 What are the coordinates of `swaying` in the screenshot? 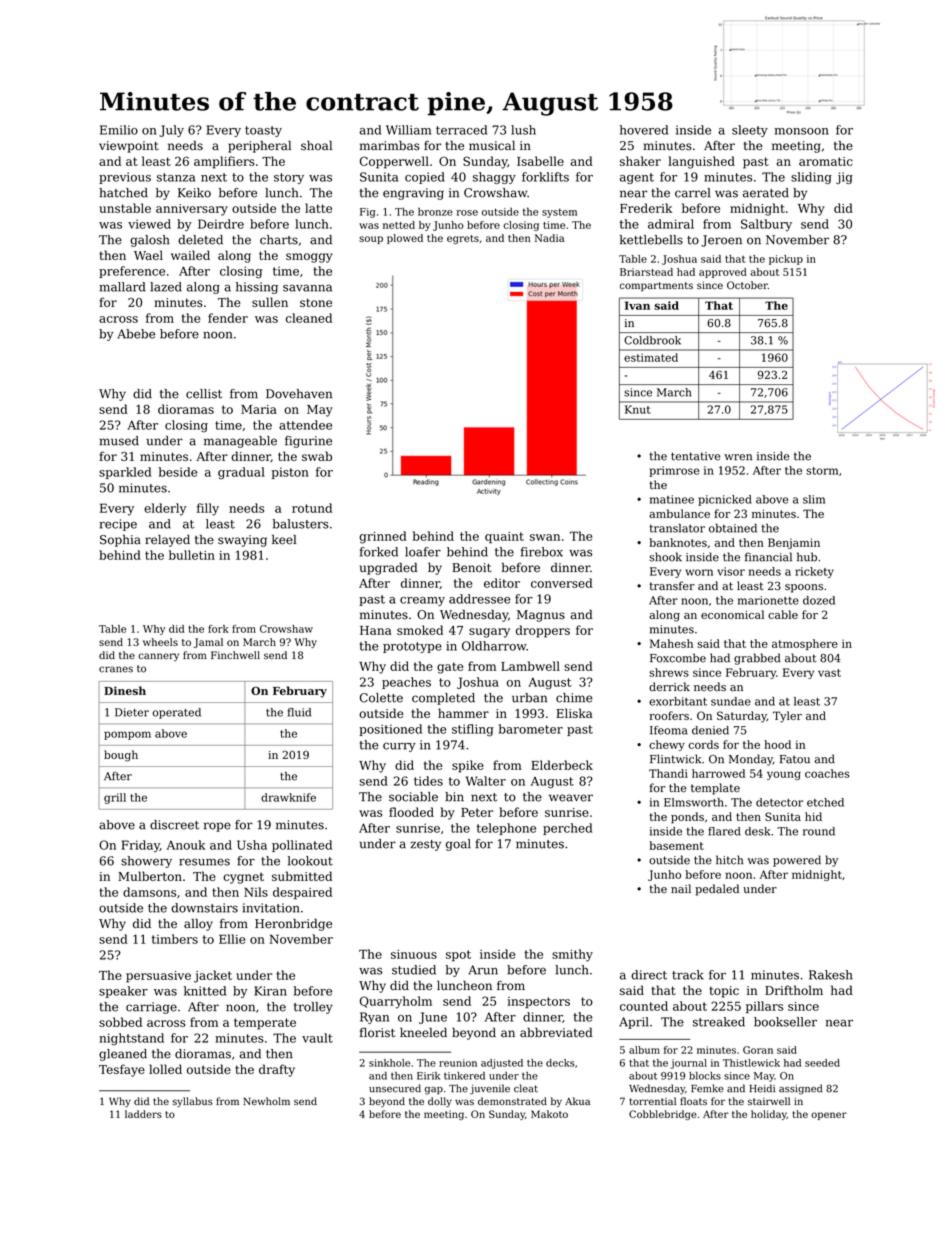 It's located at (242, 541).
